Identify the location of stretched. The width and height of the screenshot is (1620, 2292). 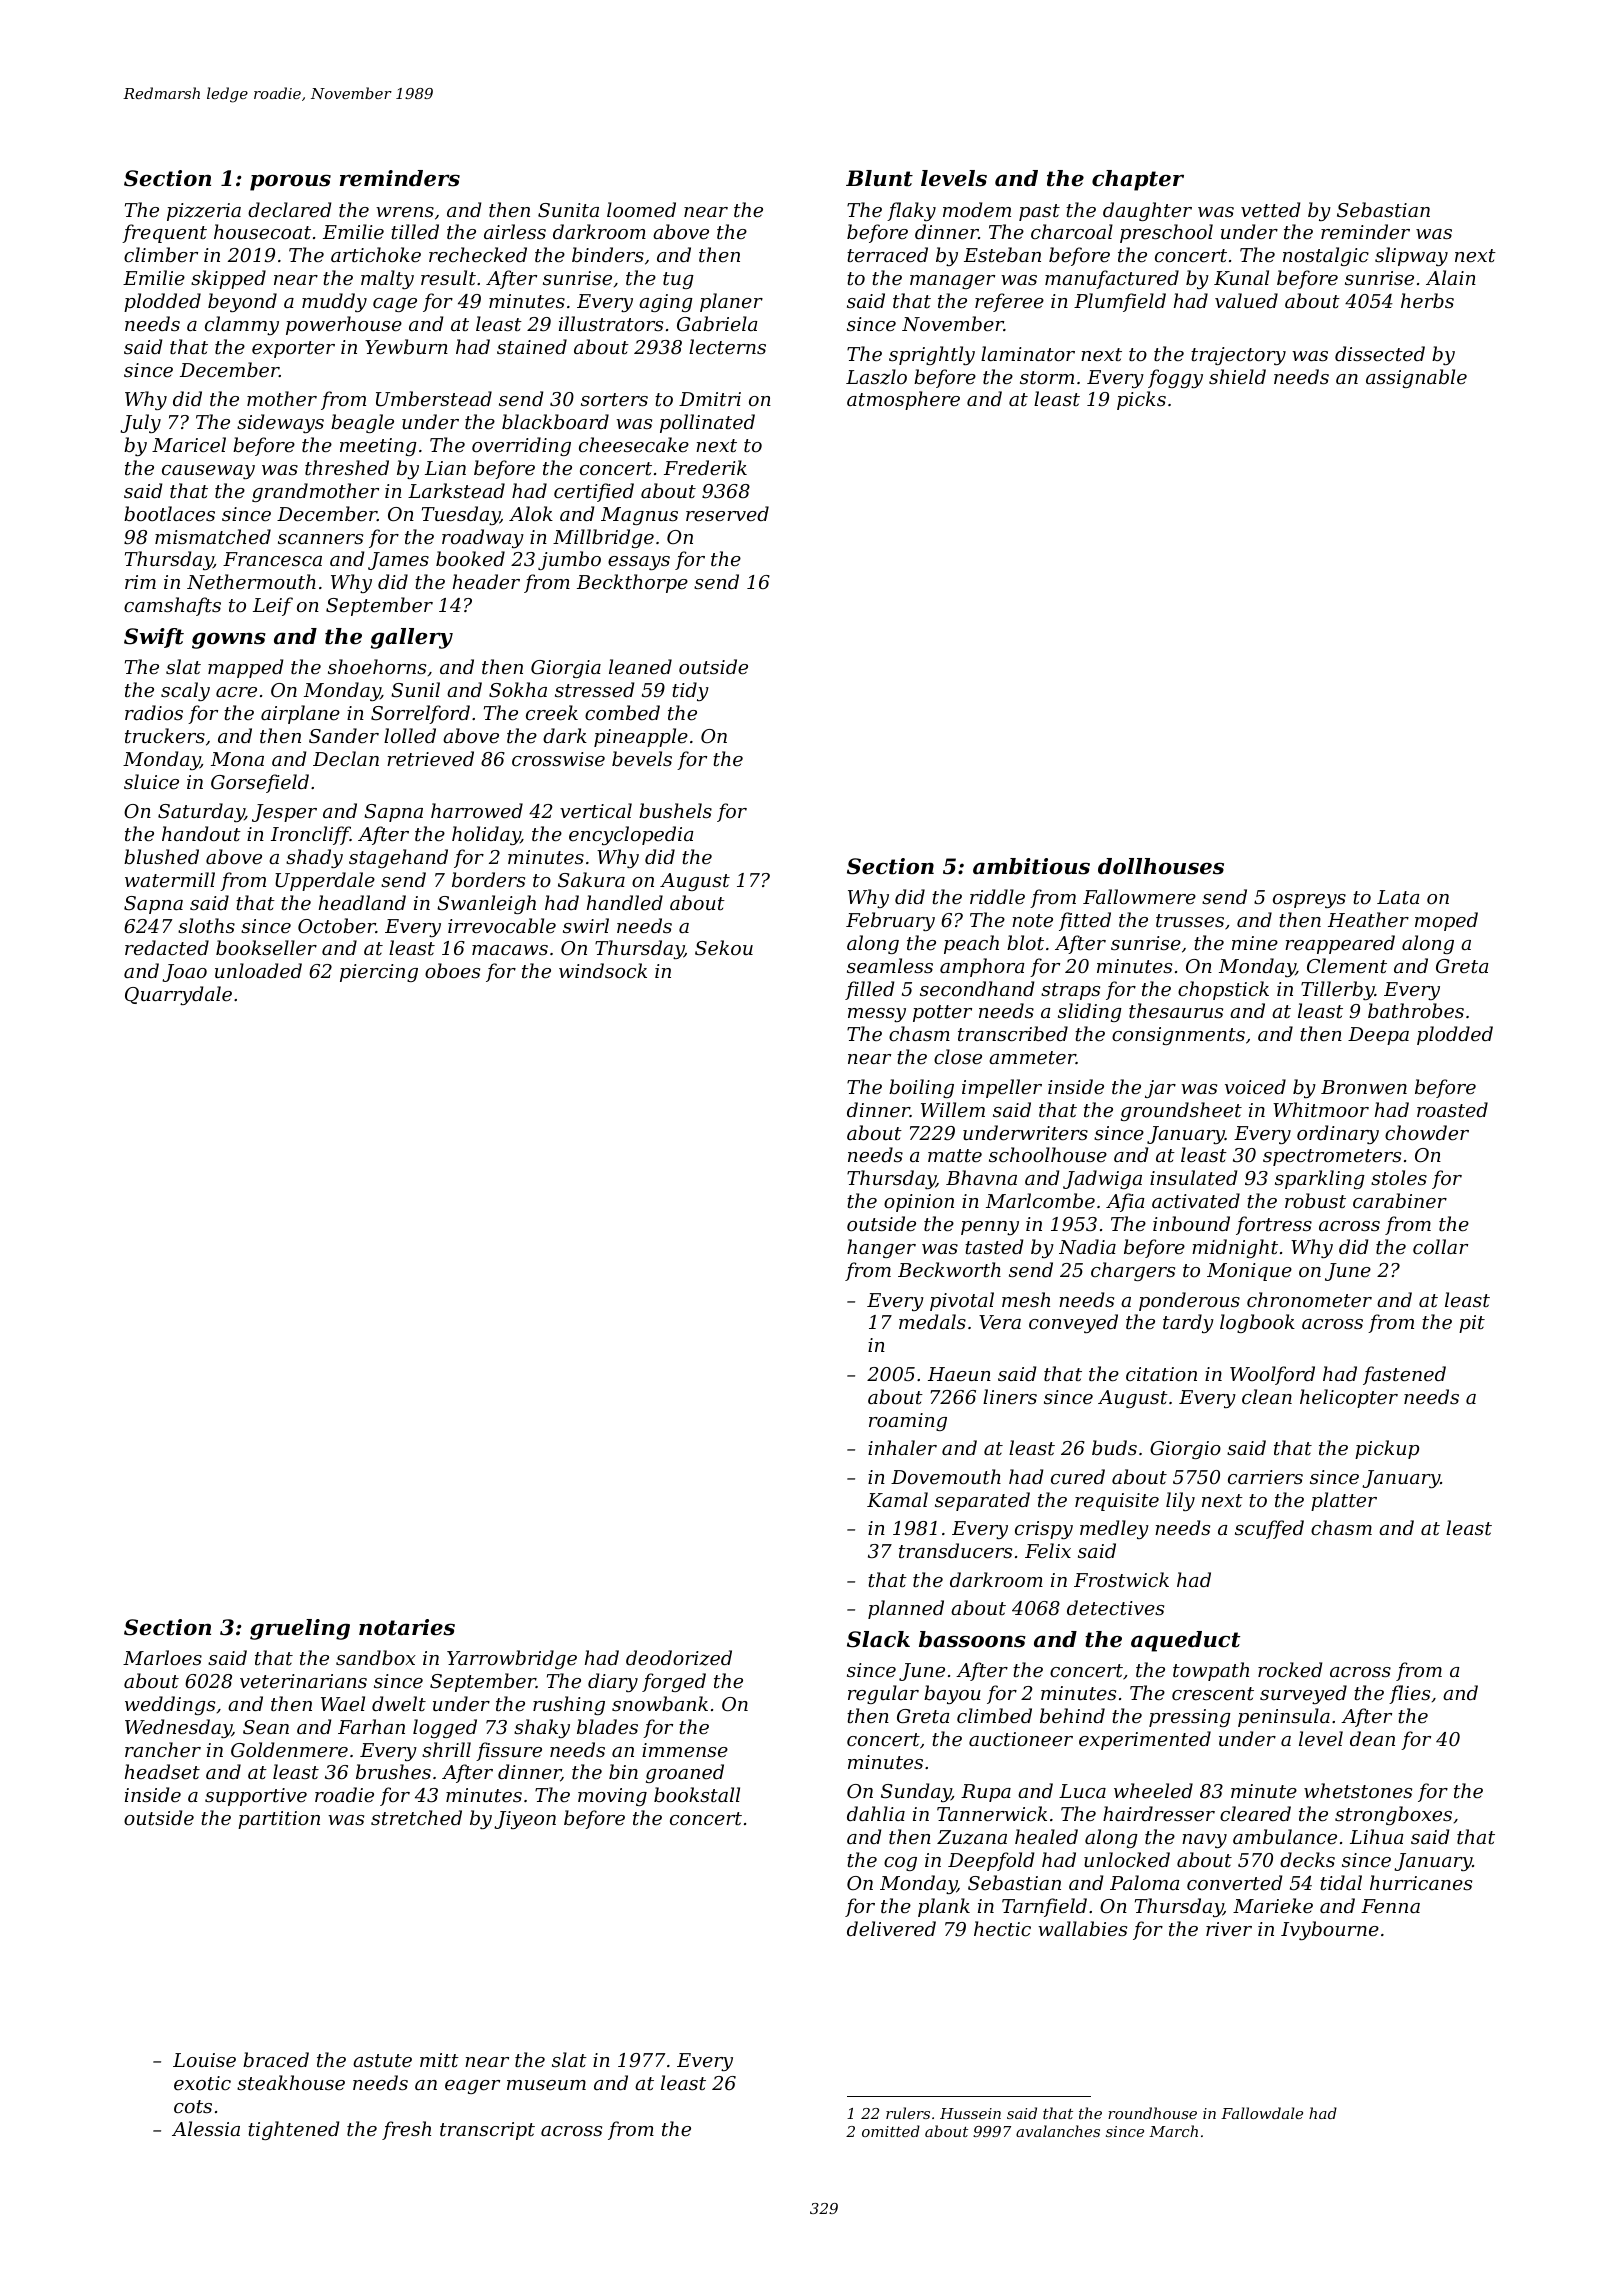
(416, 1817).
